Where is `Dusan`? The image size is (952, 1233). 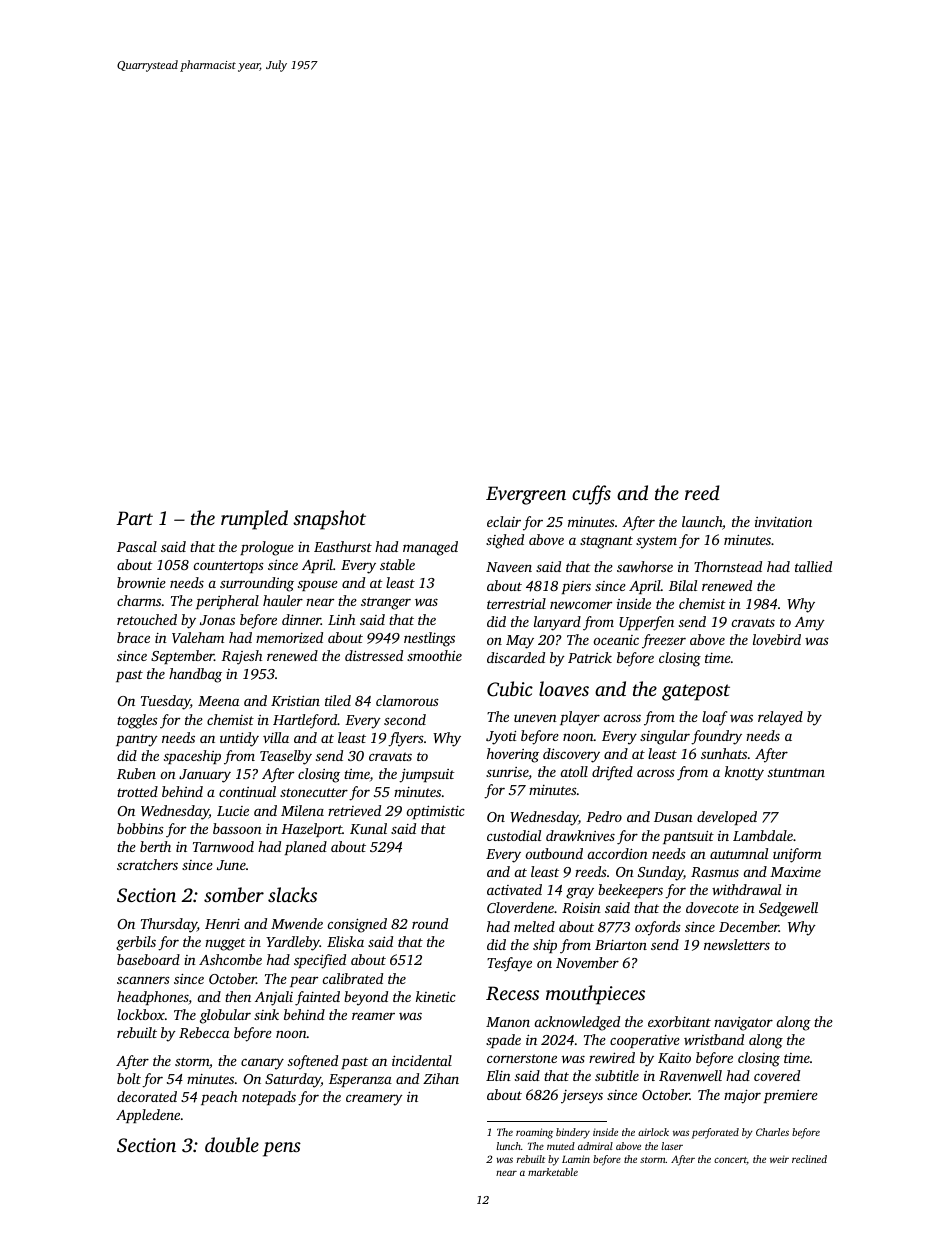 Dusan is located at coordinates (673, 817).
